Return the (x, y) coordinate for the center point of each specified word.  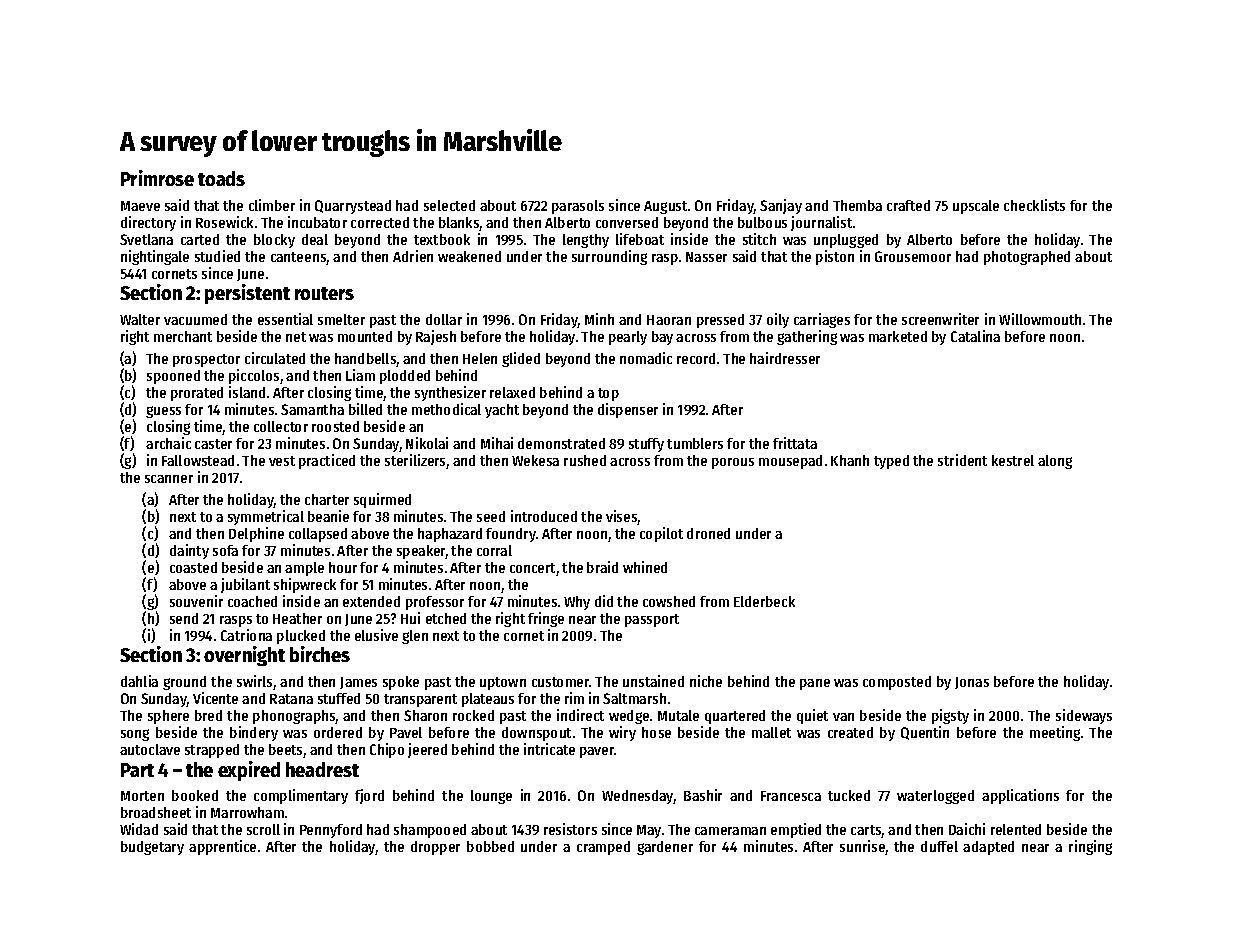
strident (962, 460)
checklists (1034, 205)
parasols (578, 207)
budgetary (152, 848)
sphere (168, 717)
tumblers (695, 443)
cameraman (730, 831)
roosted (335, 426)
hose (656, 732)
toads (221, 178)
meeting (1055, 733)
